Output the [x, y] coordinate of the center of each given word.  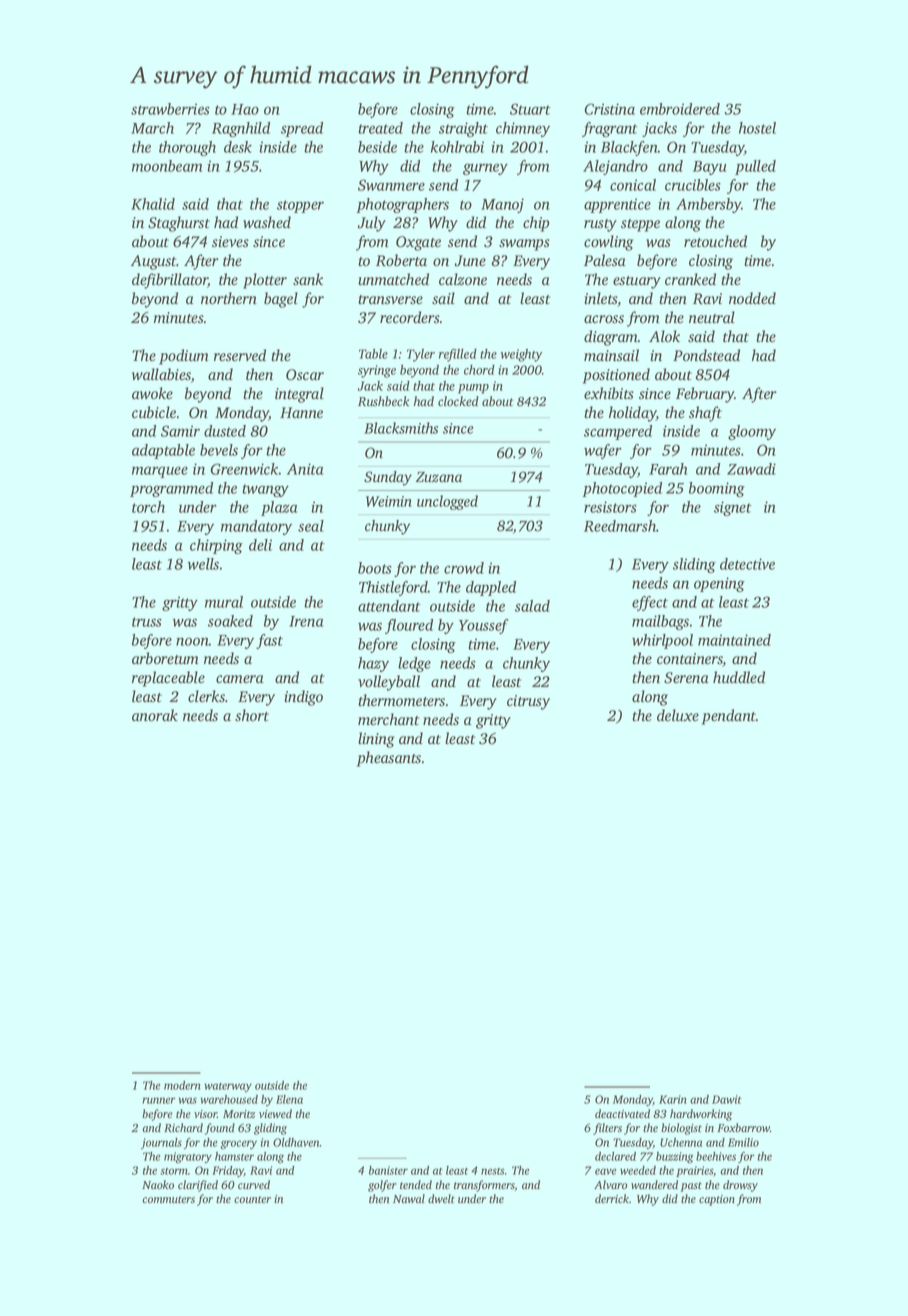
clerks [206, 696]
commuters [168, 1199]
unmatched [393, 279]
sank [308, 279]
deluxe [678, 715]
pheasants [389, 759]
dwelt [441, 1198]
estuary [637, 282]
